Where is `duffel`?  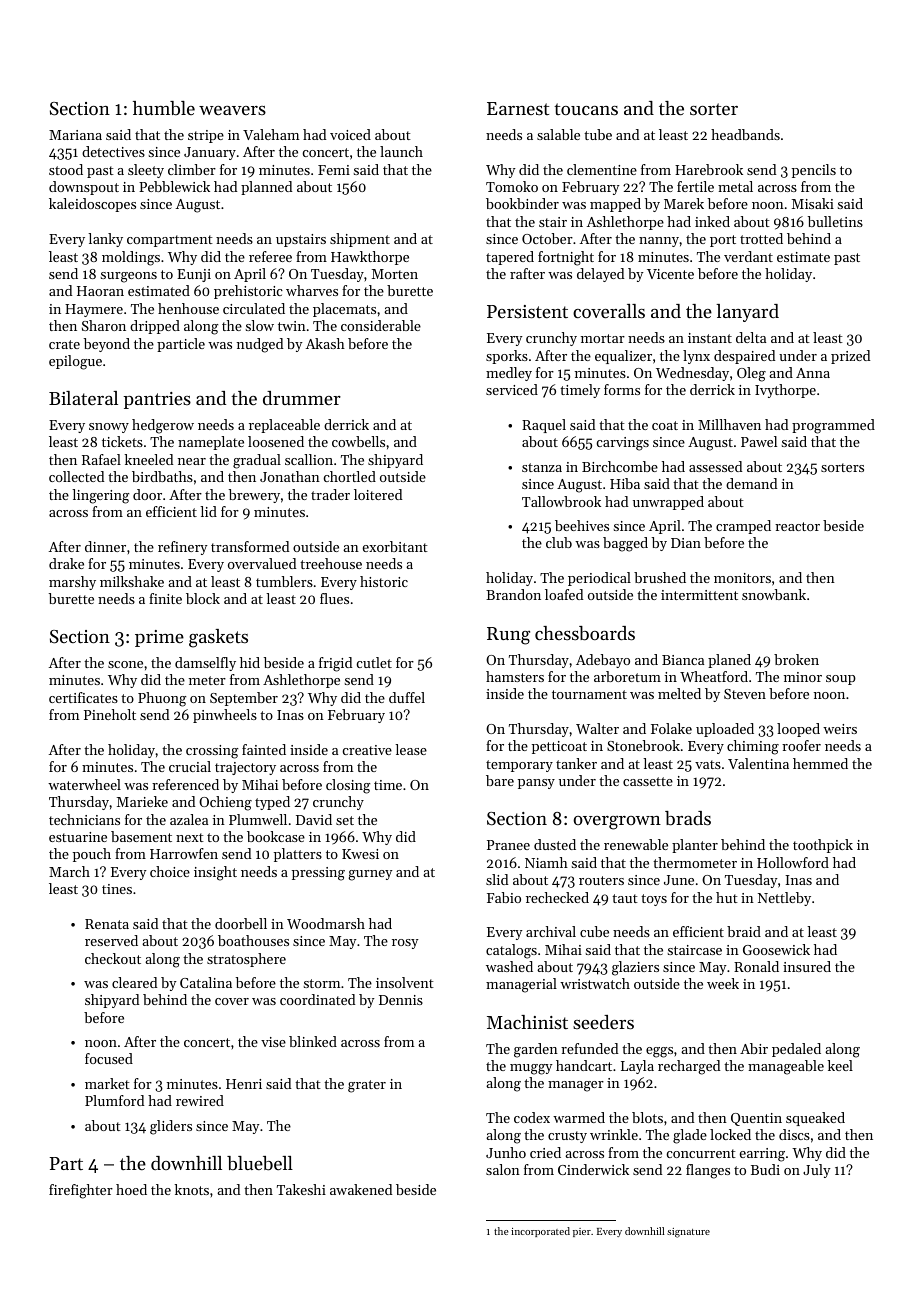 duffel is located at coordinates (407, 697).
